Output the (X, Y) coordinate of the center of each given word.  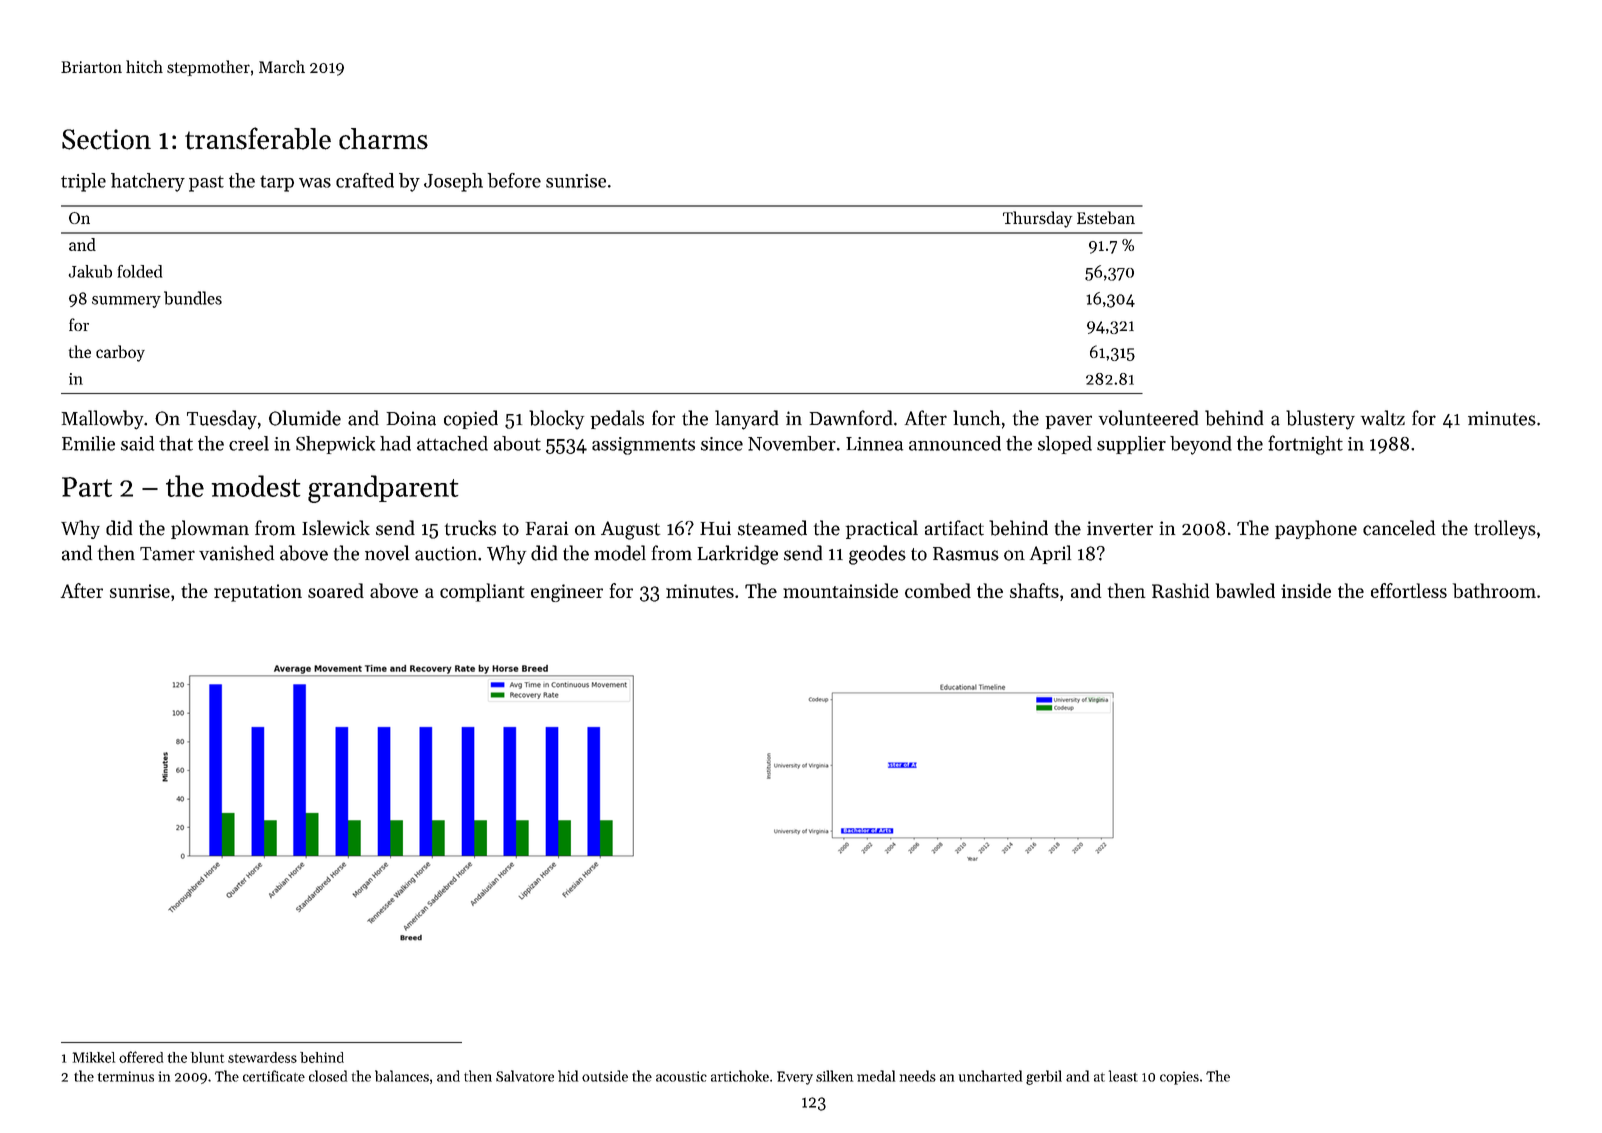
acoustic (681, 1076)
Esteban (1106, 217)
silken (834, 1076)
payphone (1316, 529)
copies (1179, 1078)
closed (328, 1076)
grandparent (383, 489)
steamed (772, 528)
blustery (1320, 420)
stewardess (262, 1057)
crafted (365, 180)
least (1123, 1076)
